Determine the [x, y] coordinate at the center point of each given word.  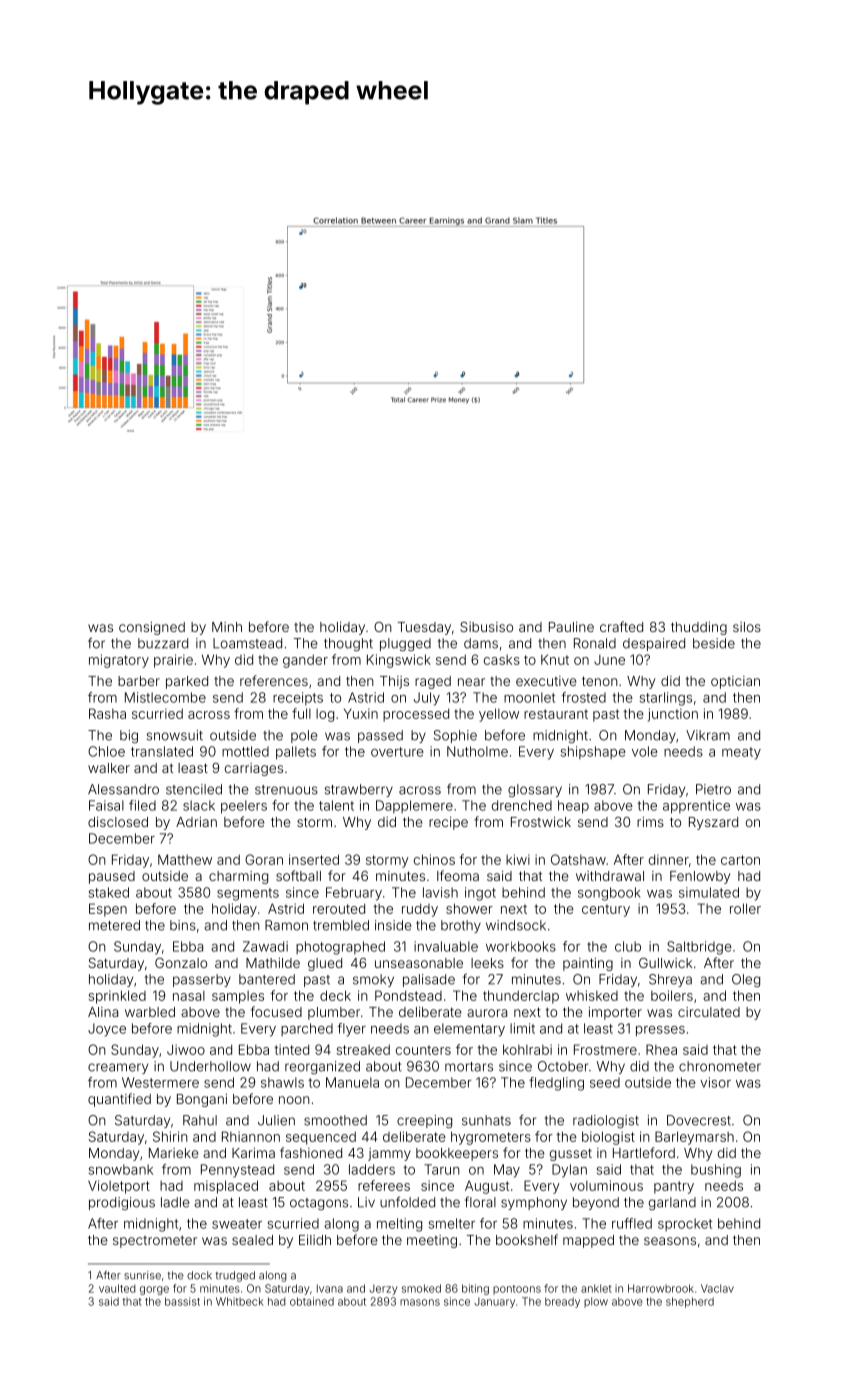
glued [325, 964]
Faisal [106, 805]
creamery [118, 1068]
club [628, 946]
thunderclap [521, 997]
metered [114, 925]
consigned [152, 628]
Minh [227, 627]
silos [747, 627]
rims [650, 822]
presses [660, 1031]
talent [336, 805]
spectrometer [155, 1241]
